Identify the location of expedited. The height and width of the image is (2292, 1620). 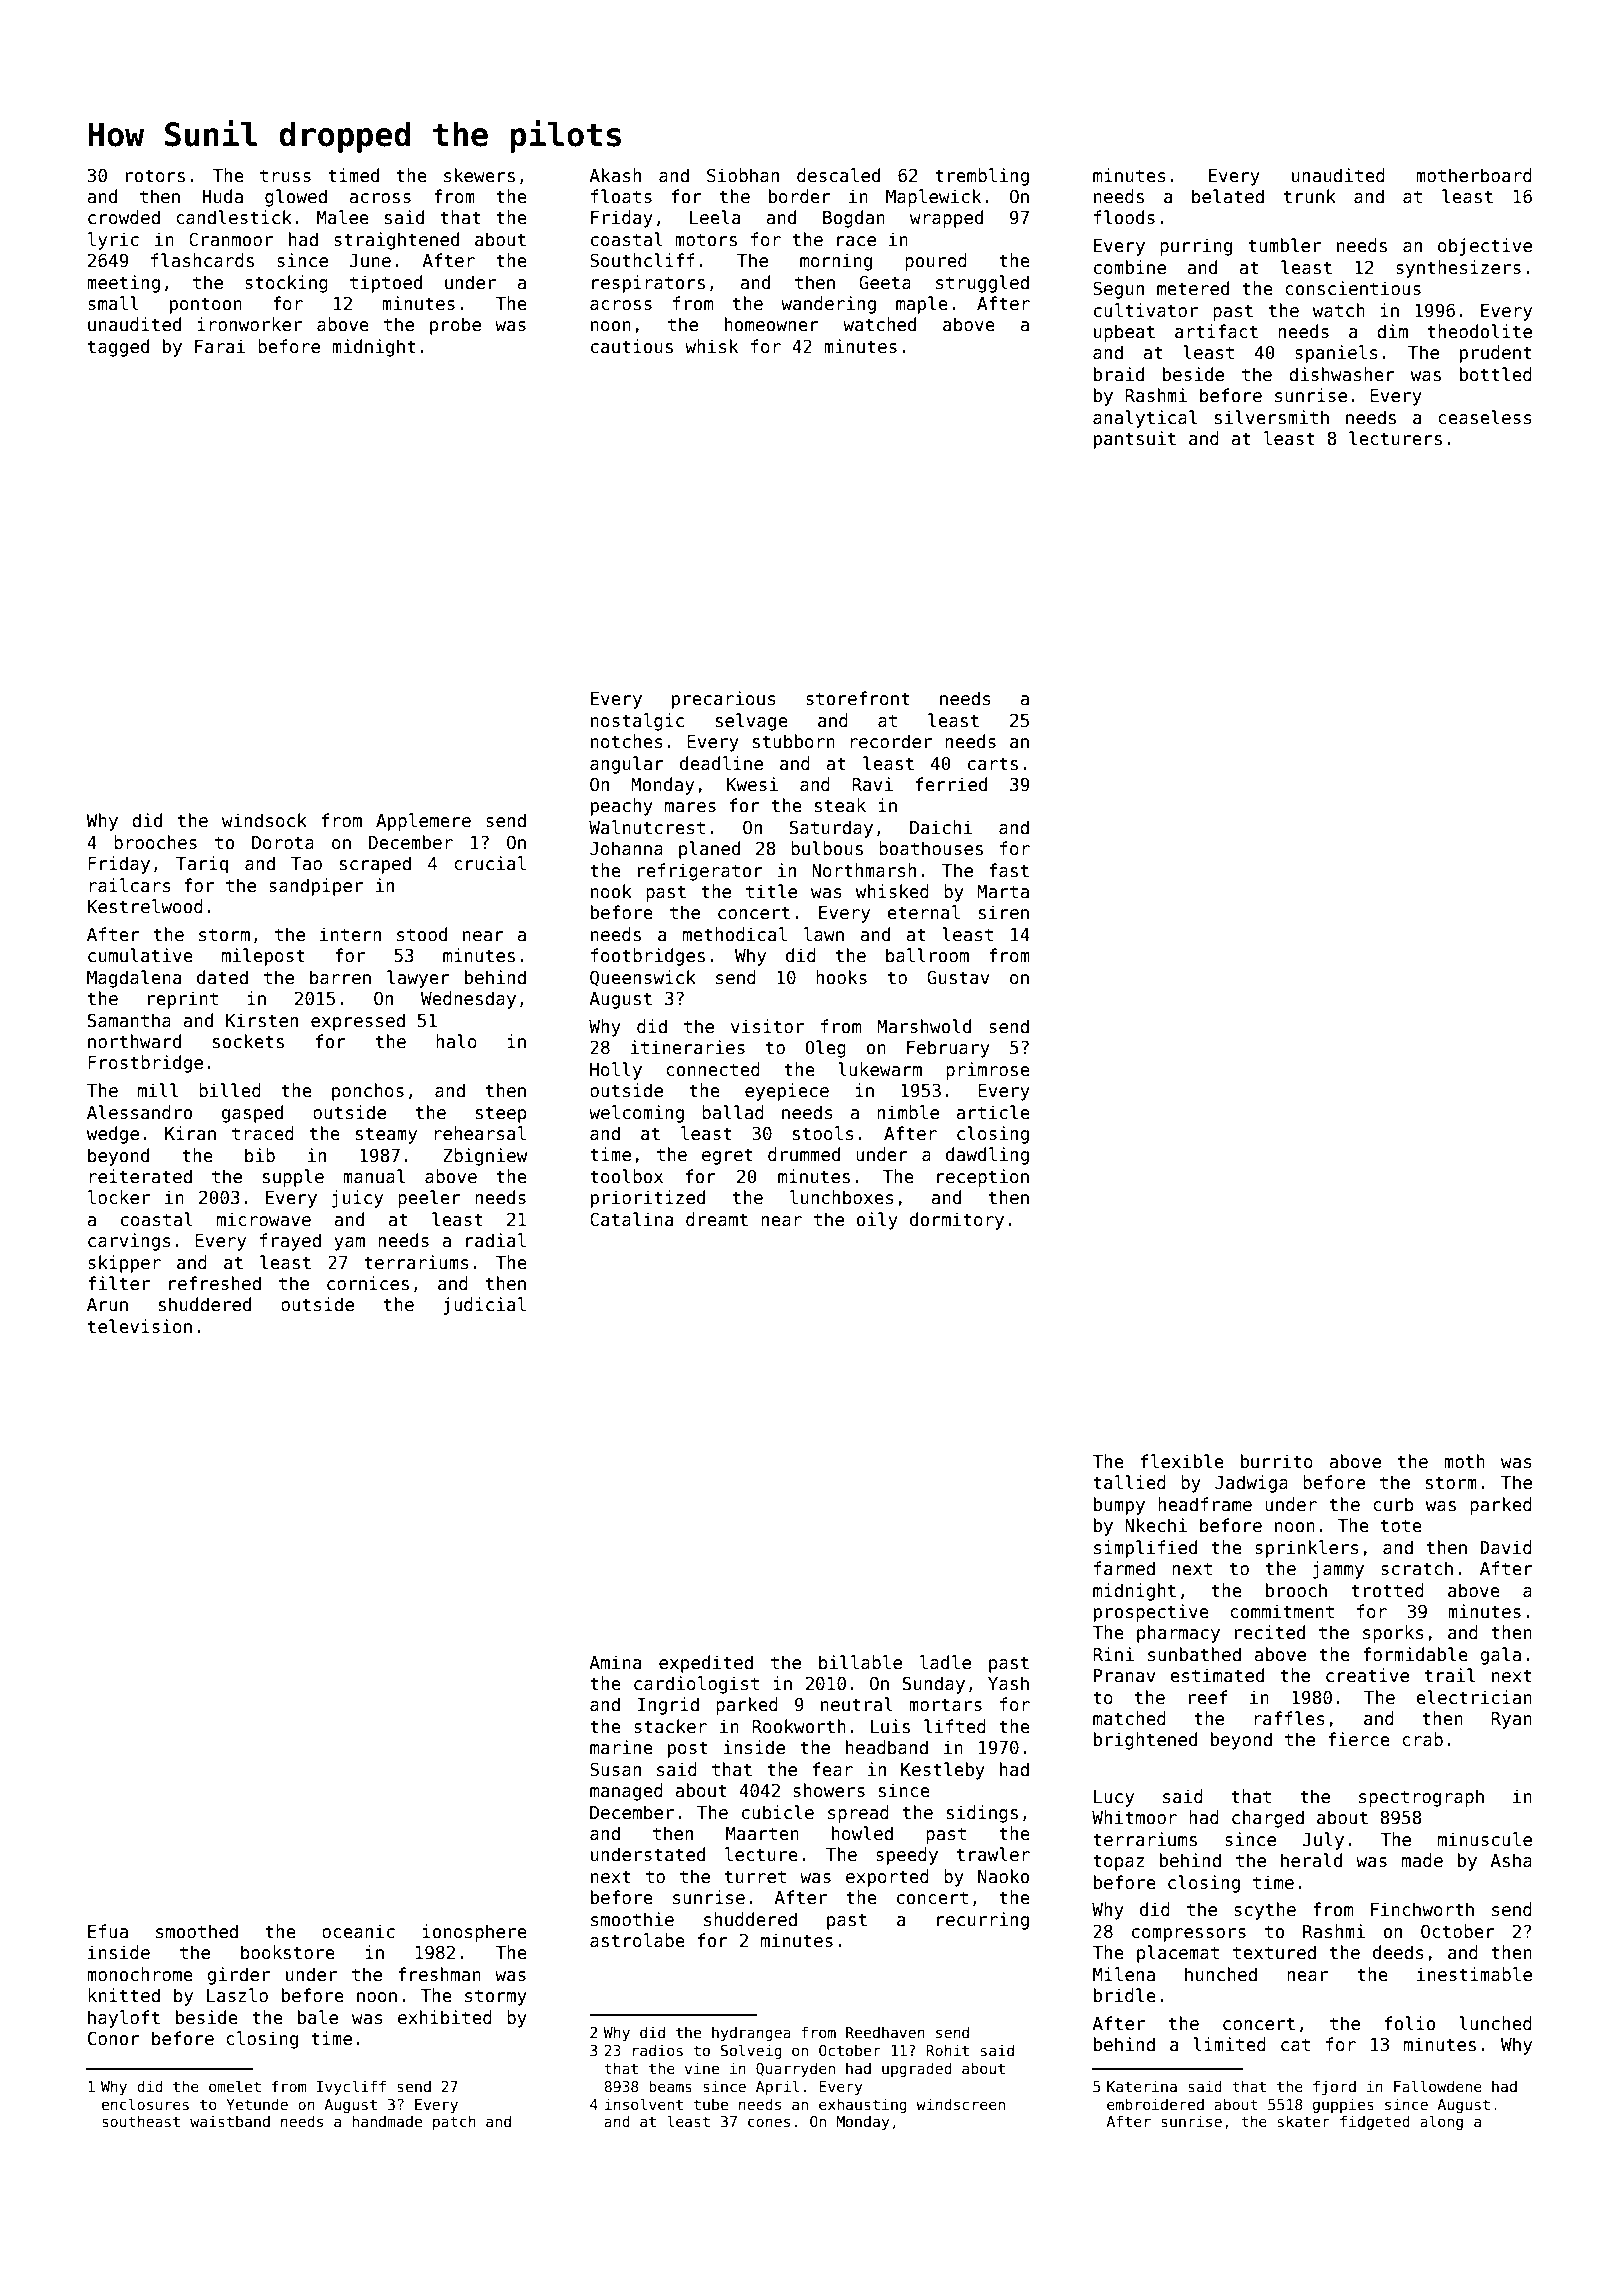
(706, 1664).
